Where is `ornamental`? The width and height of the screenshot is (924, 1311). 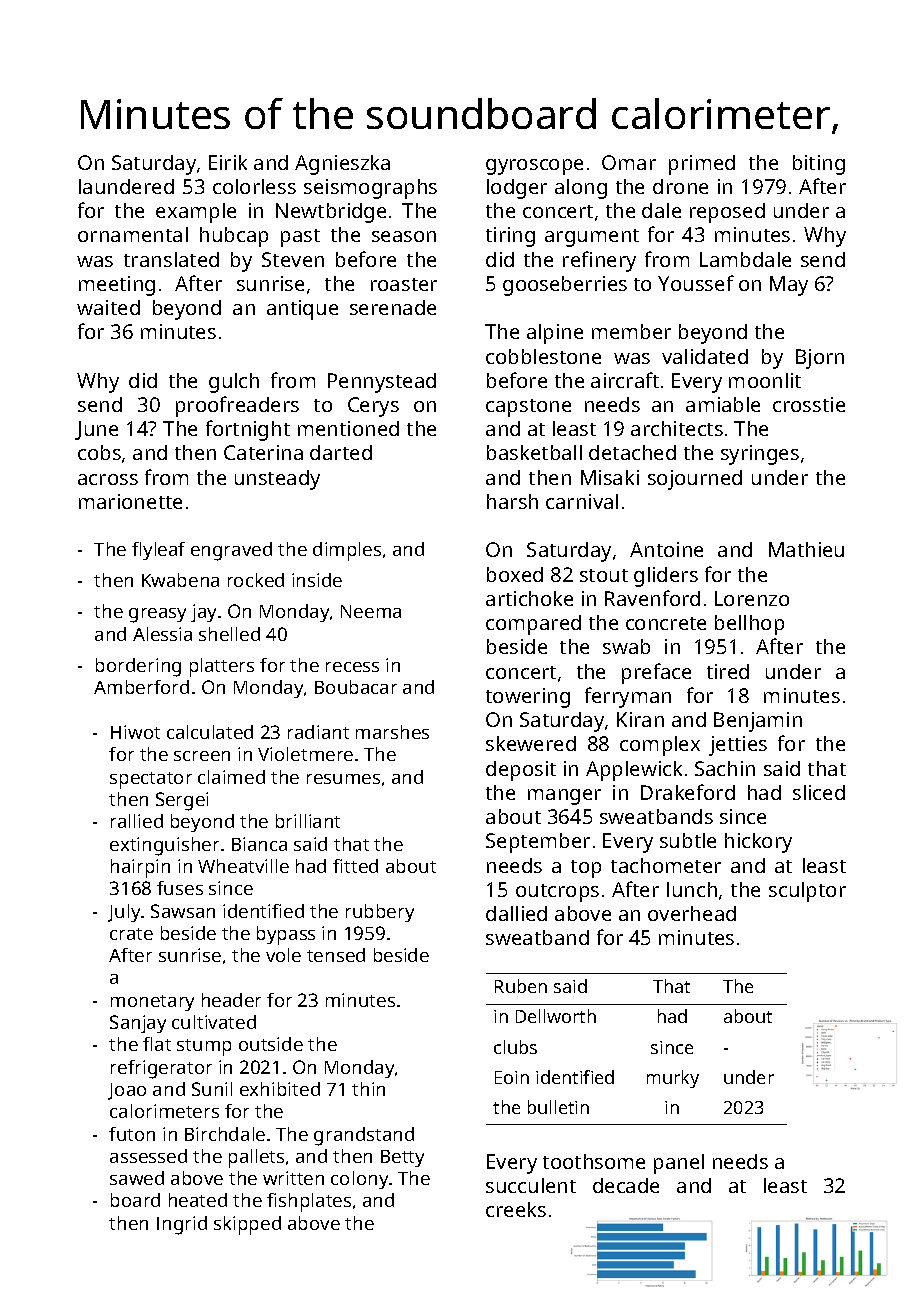
ornamental is located at coordinates (133, 234).
